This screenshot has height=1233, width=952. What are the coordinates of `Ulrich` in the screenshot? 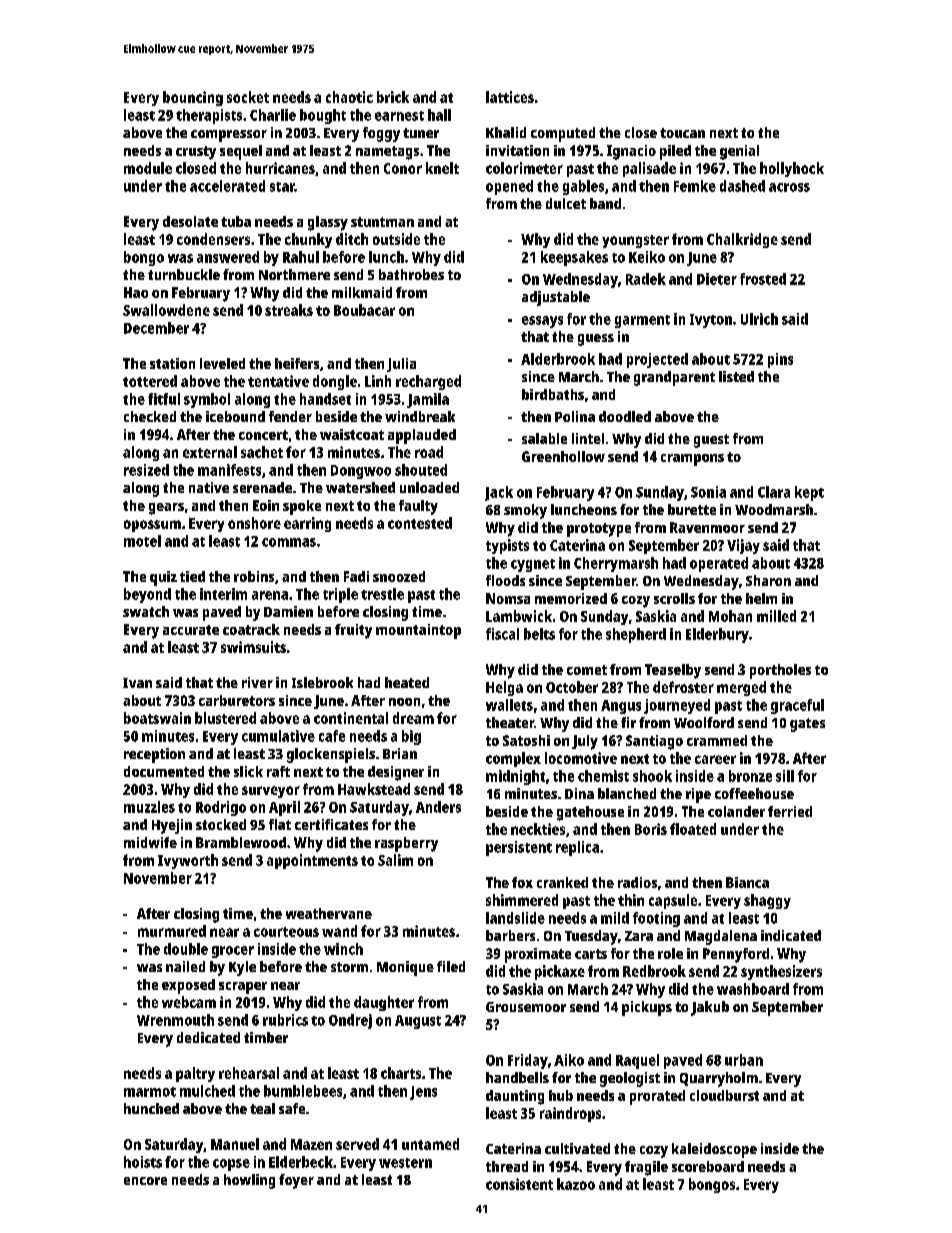 It's located at (759, 319).
